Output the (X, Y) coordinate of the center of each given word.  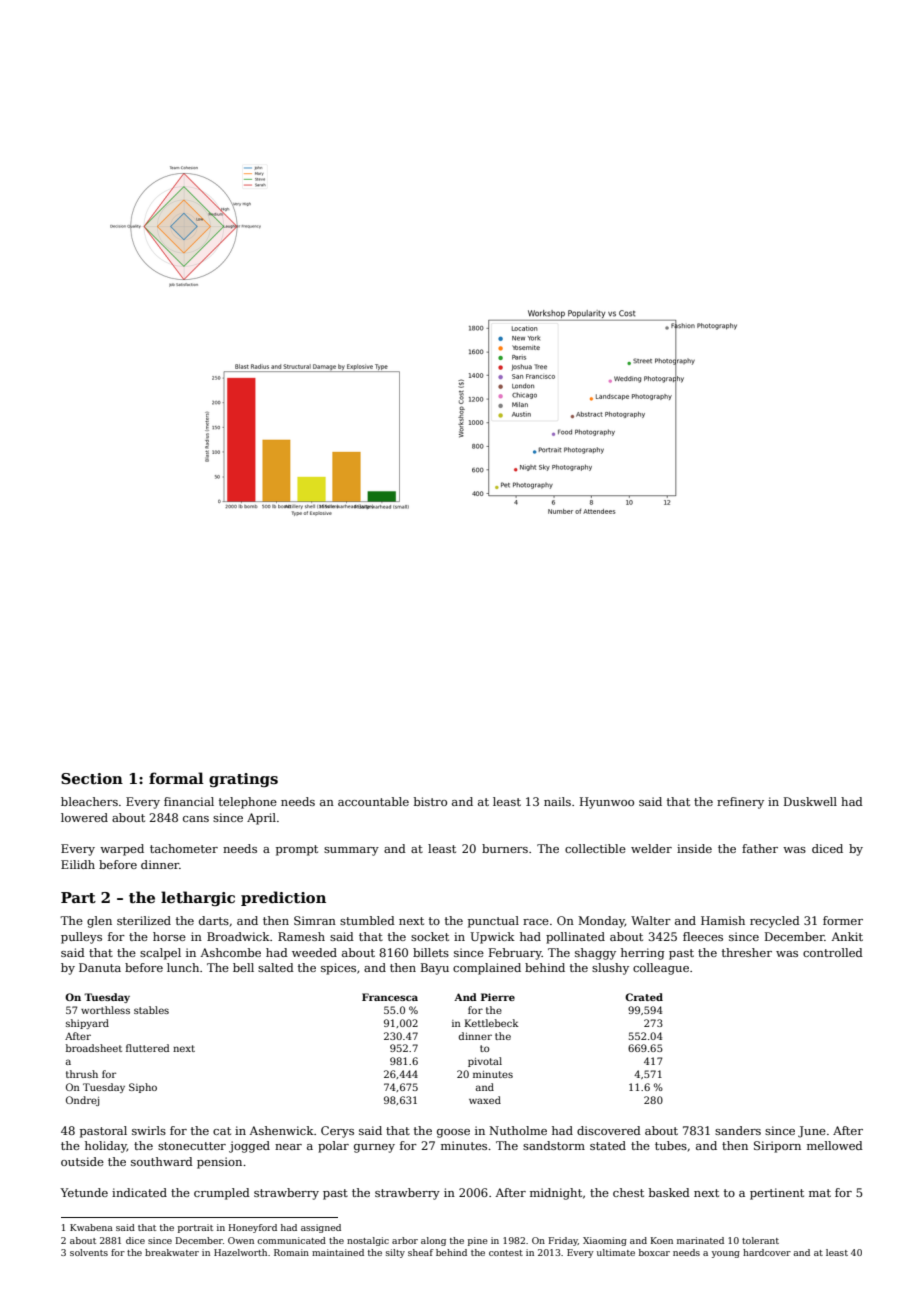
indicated (139, 1192)
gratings (243, 780)
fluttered (147, 1048)
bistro (430, 801)
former (843, 920)
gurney (374, 1148)
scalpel (160, 954)
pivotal (485, 1062)
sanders (738, 1130)
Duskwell (810, 801)
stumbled (367, 920)
